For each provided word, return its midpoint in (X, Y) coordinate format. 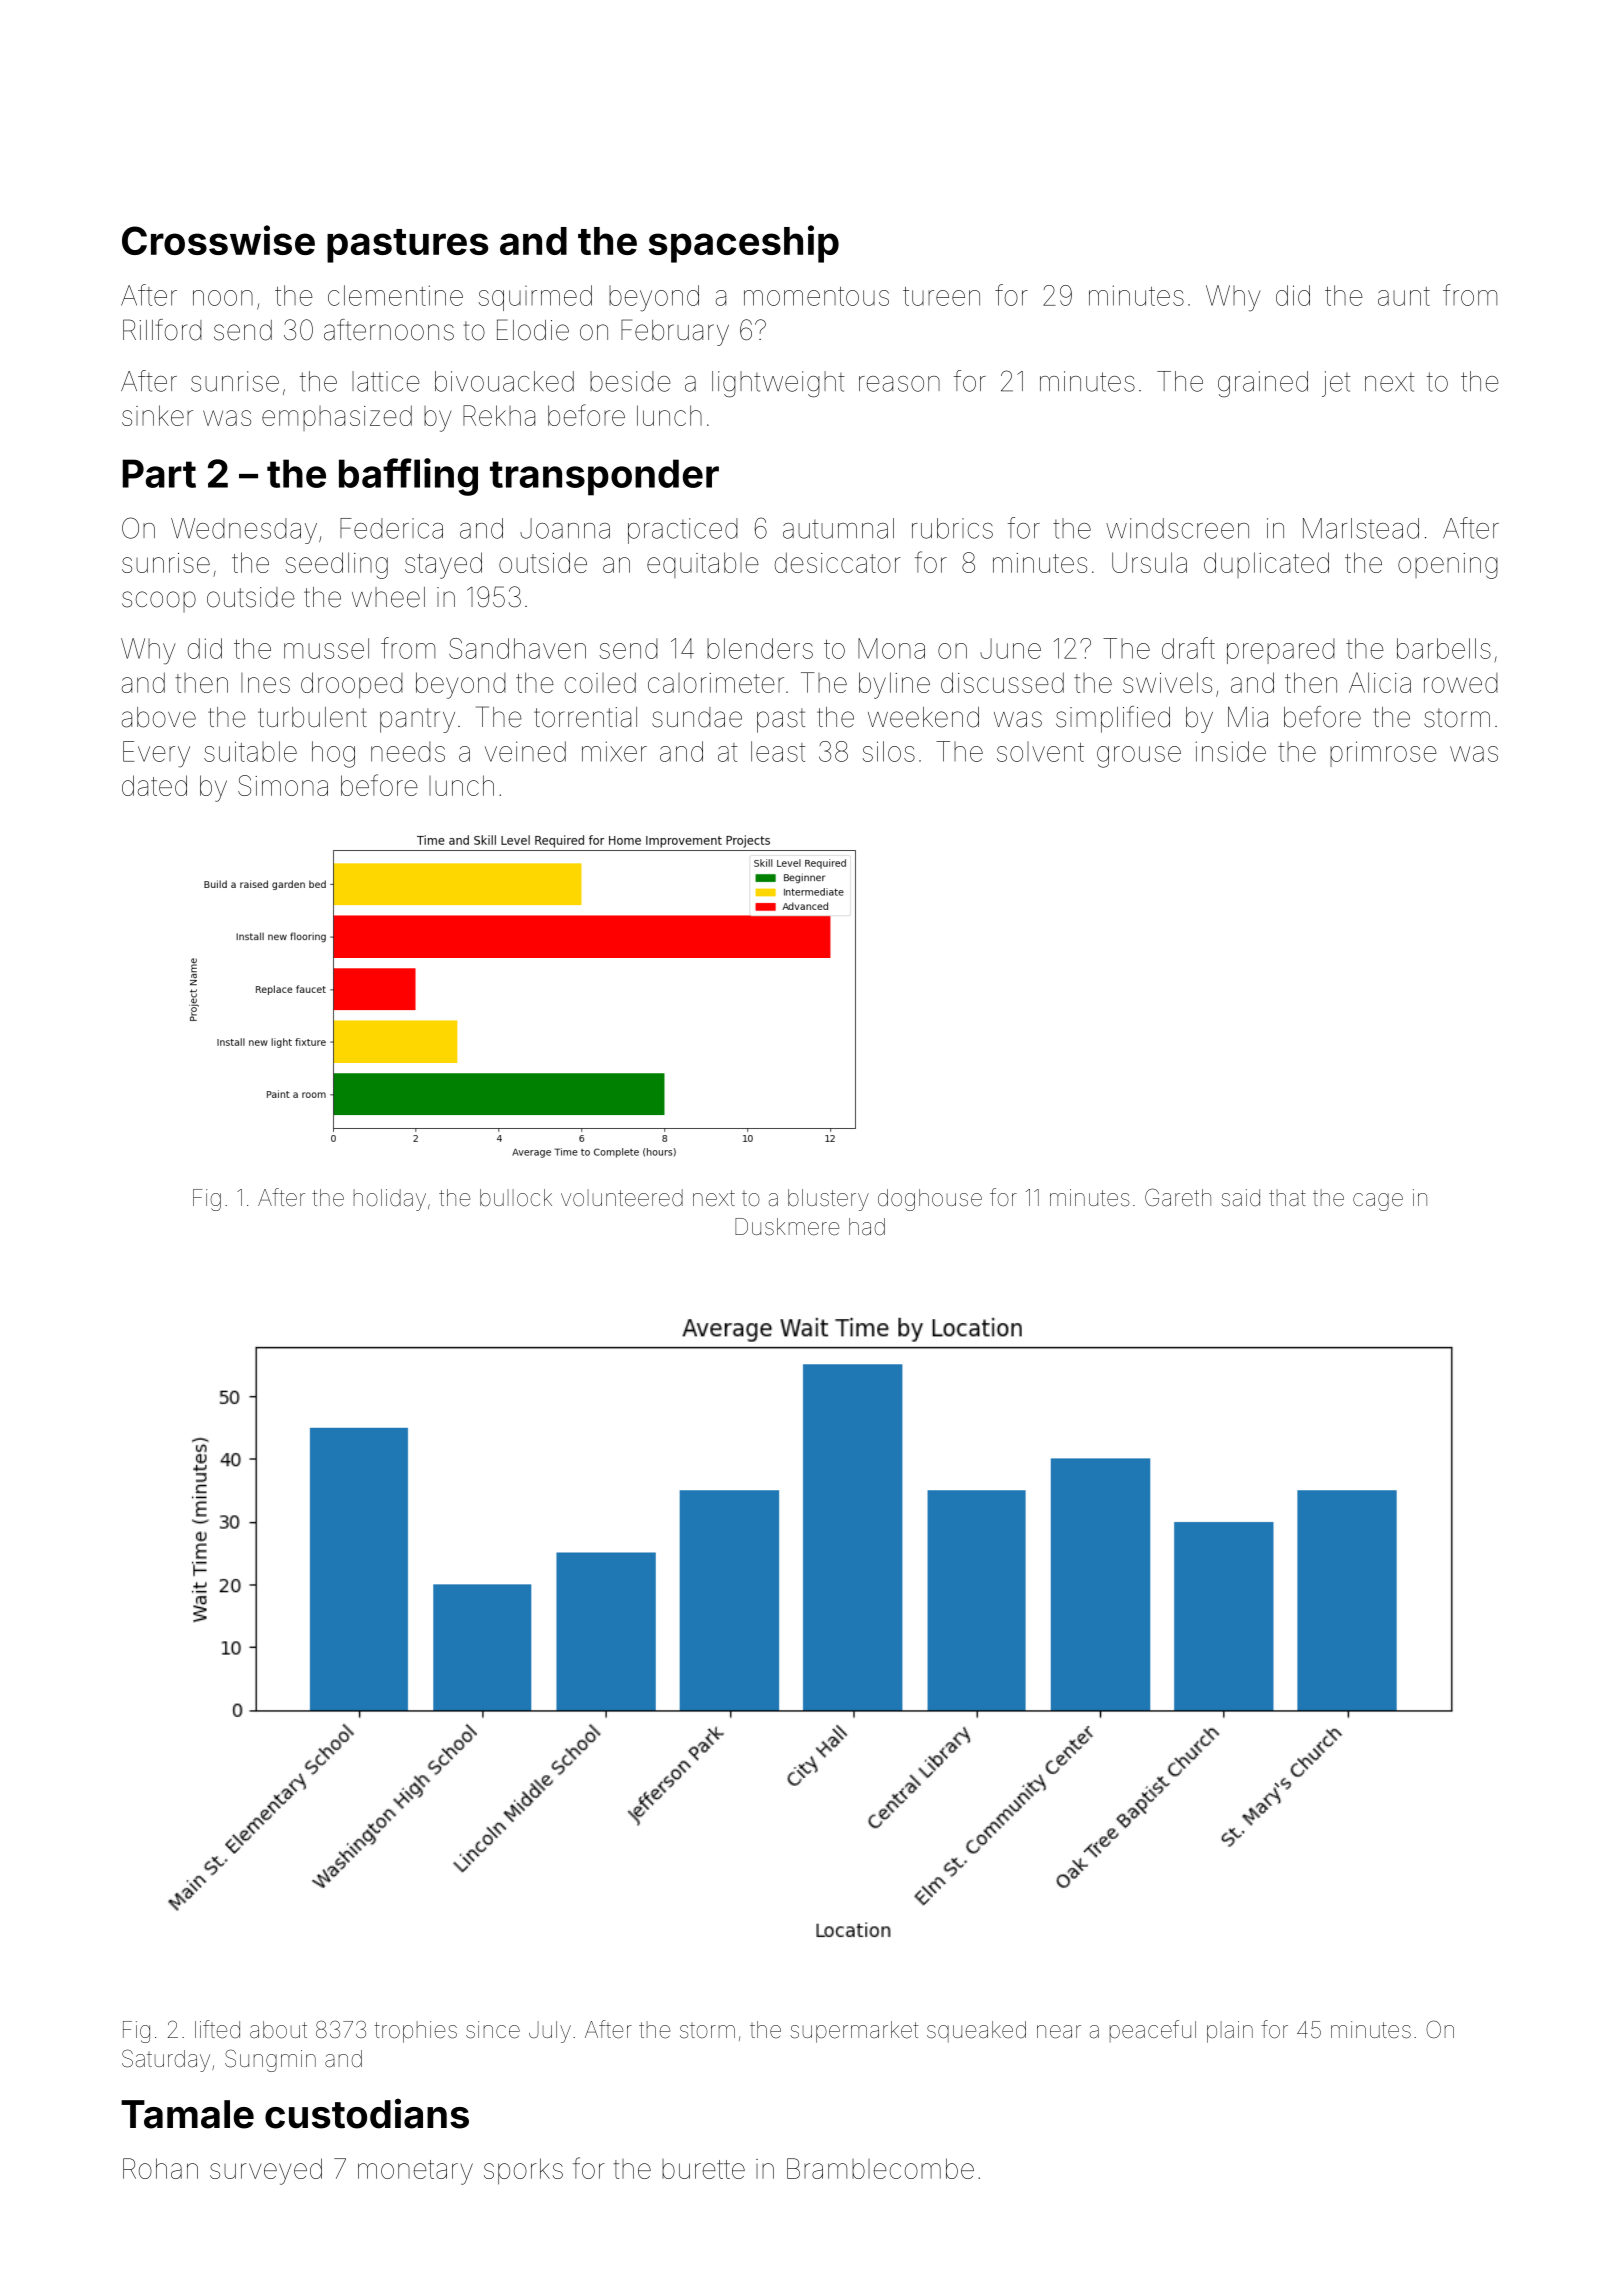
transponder (604, 477)
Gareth (1178, 1197)
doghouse (930, 1200)
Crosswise (218, 240)
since (493, 2030)
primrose (1383, 754)
